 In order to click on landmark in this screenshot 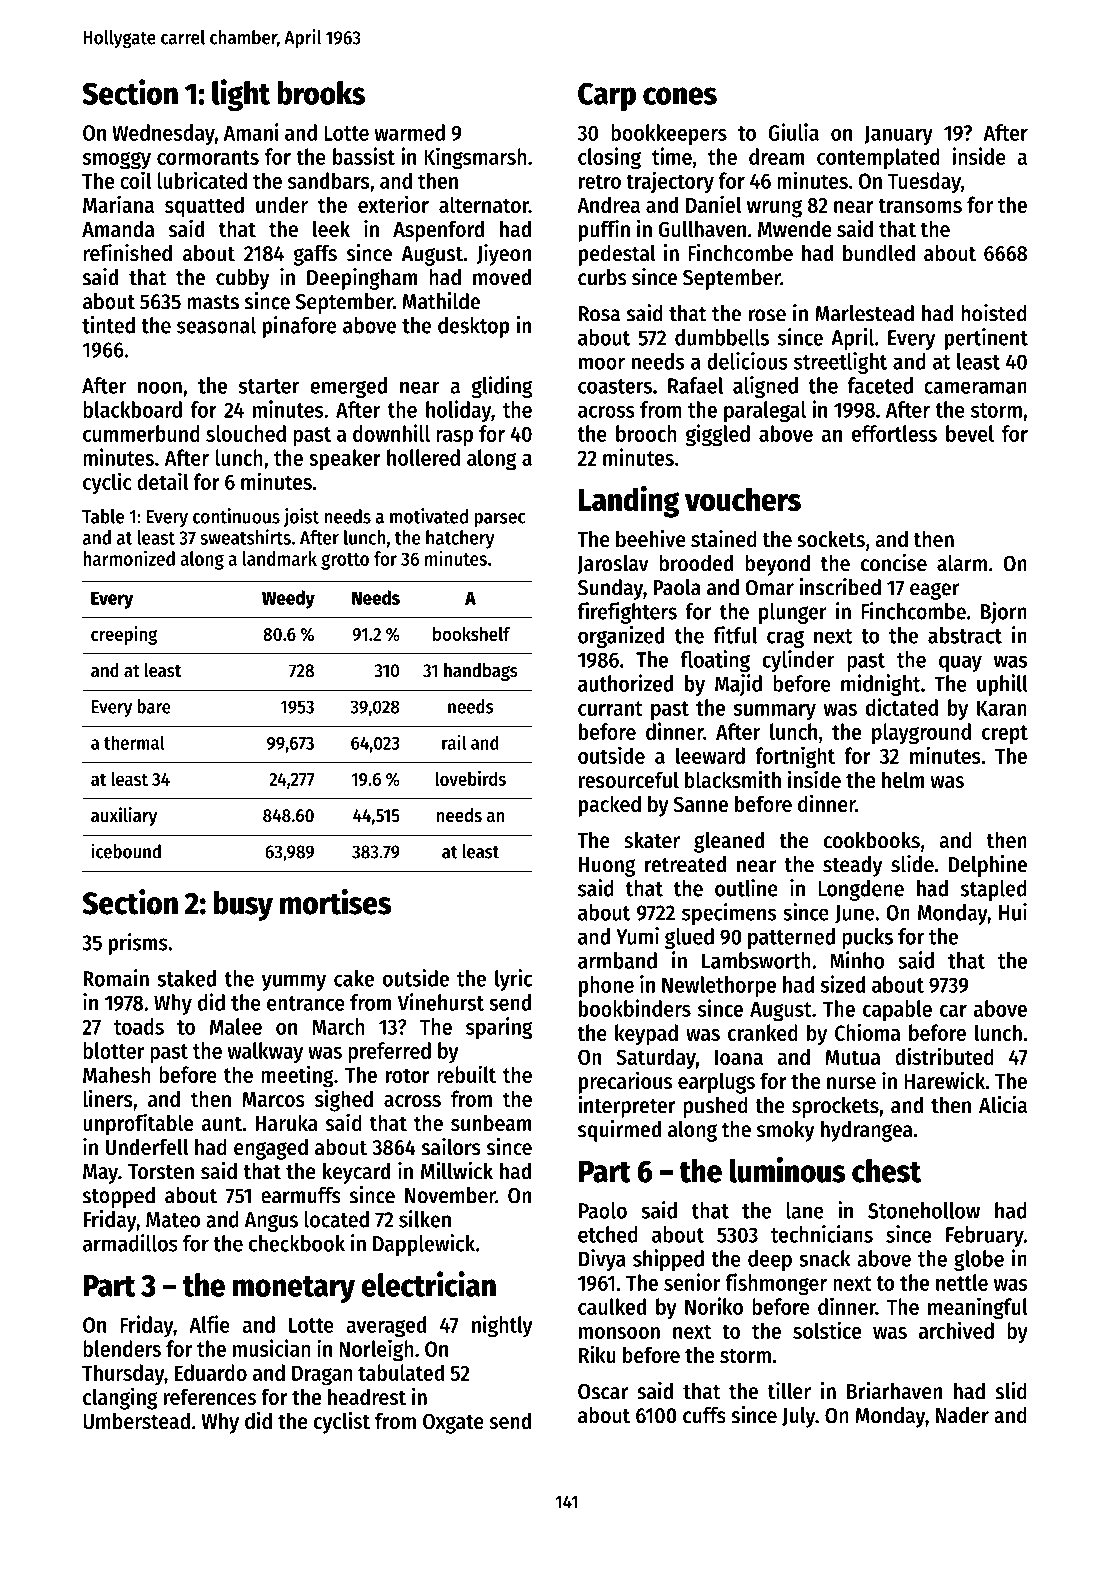, I will do `click(280, 558)`.
